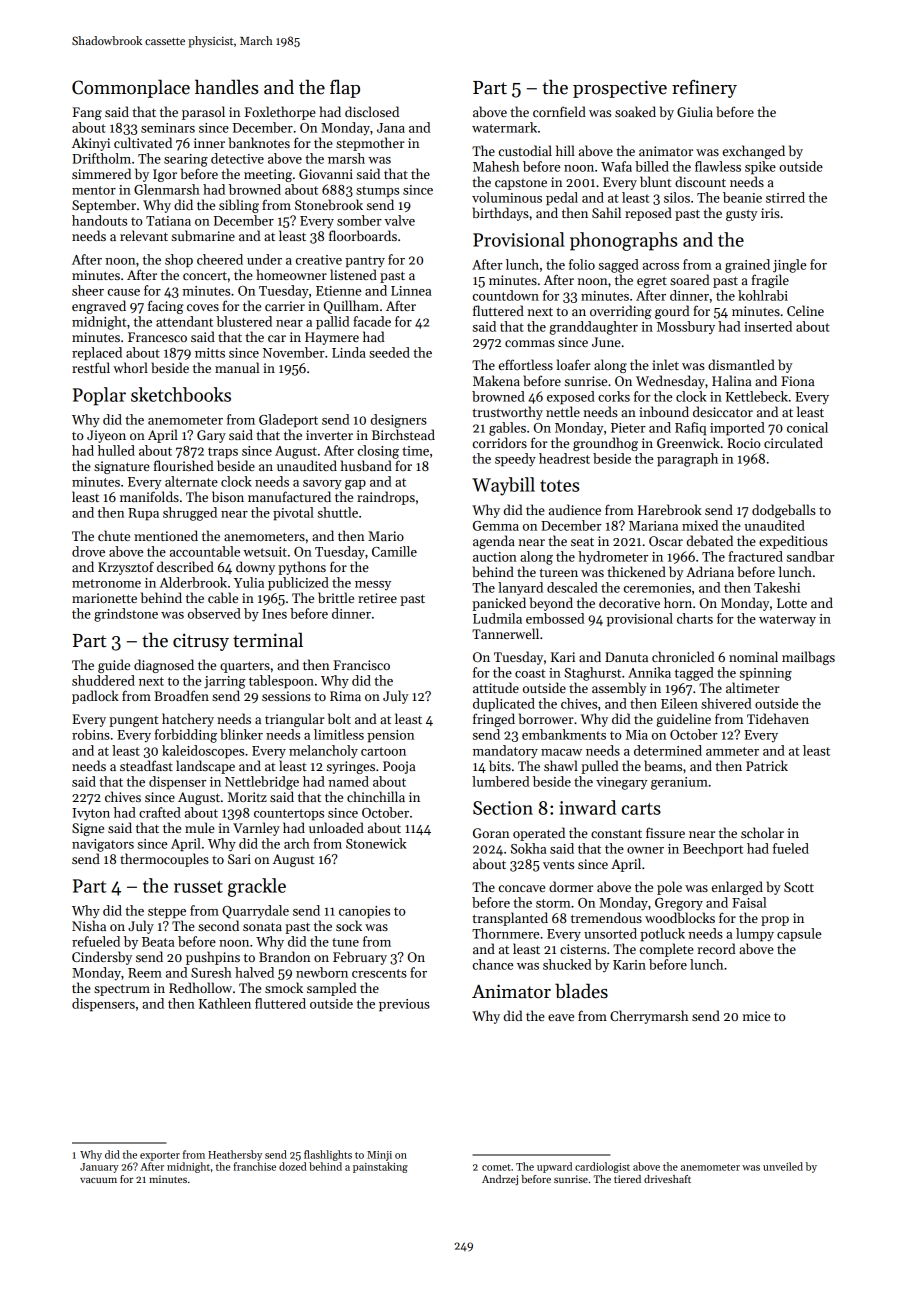 The height and width of the image is (1316, 908). Describe the element at coordinates (99, 1168) in the image. I see `January` at that location.
